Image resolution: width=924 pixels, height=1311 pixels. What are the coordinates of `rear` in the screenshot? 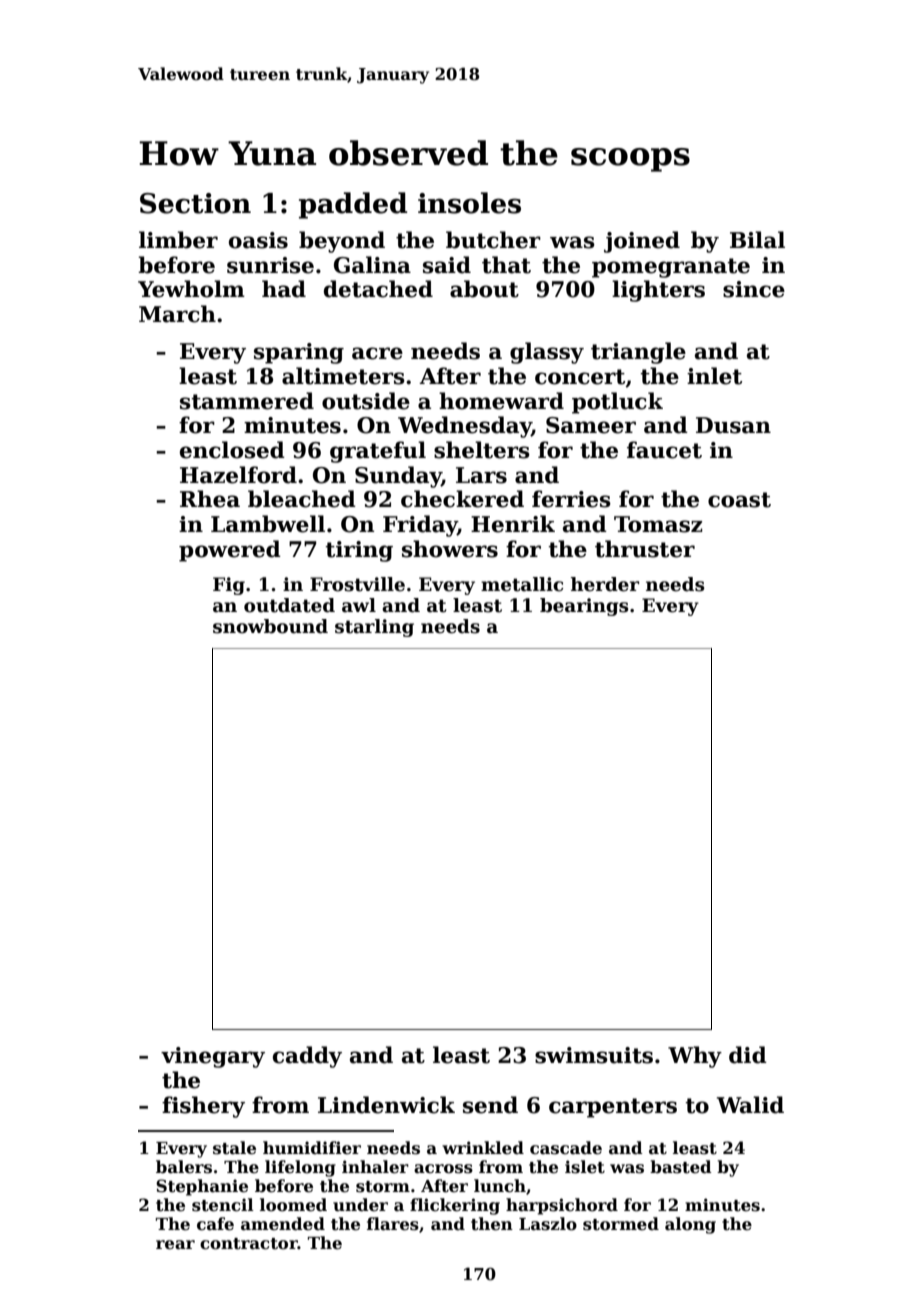 It's located at (175, 1245).
